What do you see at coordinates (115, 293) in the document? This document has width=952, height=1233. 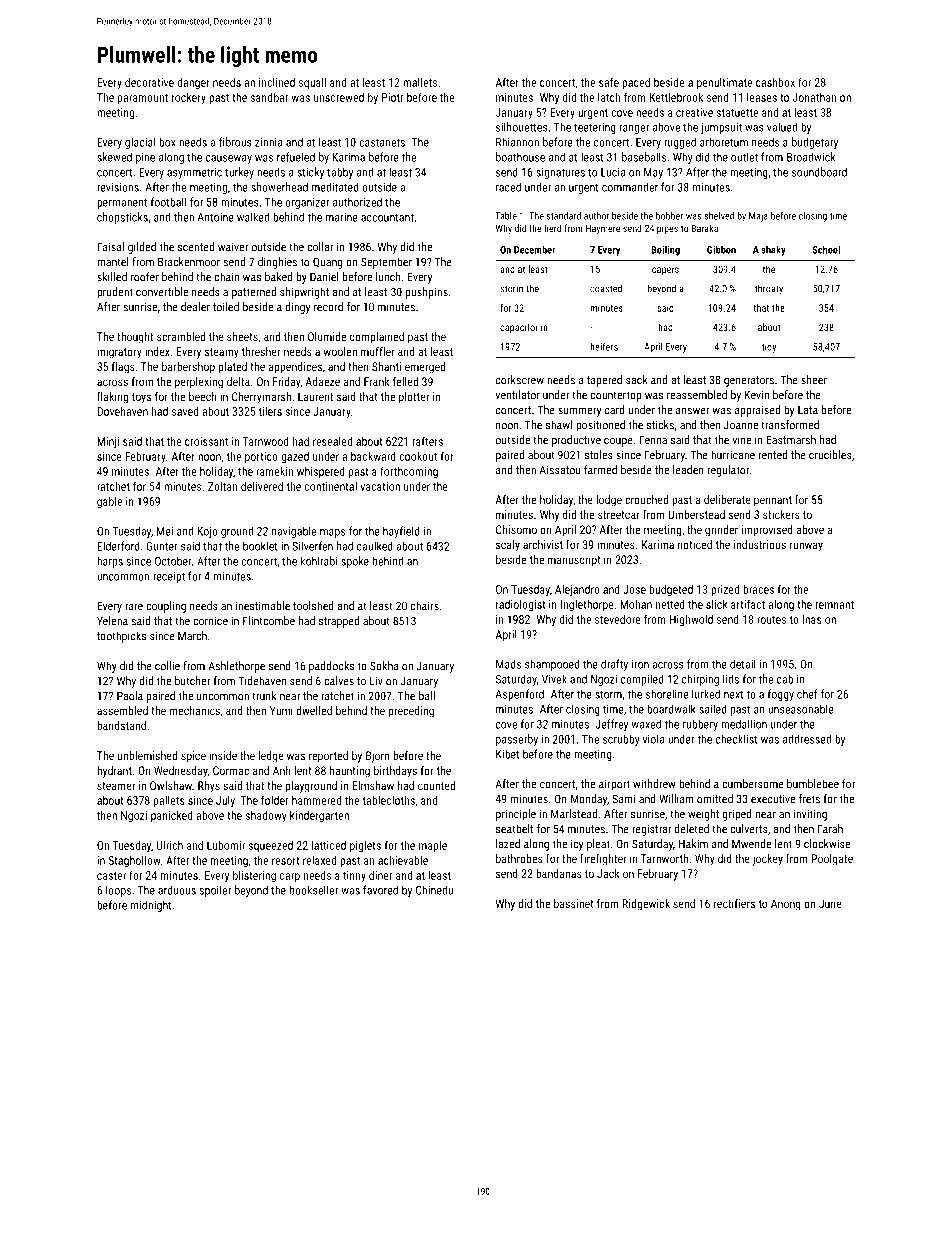 I see `prudent` at bounding box center [115, 293].
